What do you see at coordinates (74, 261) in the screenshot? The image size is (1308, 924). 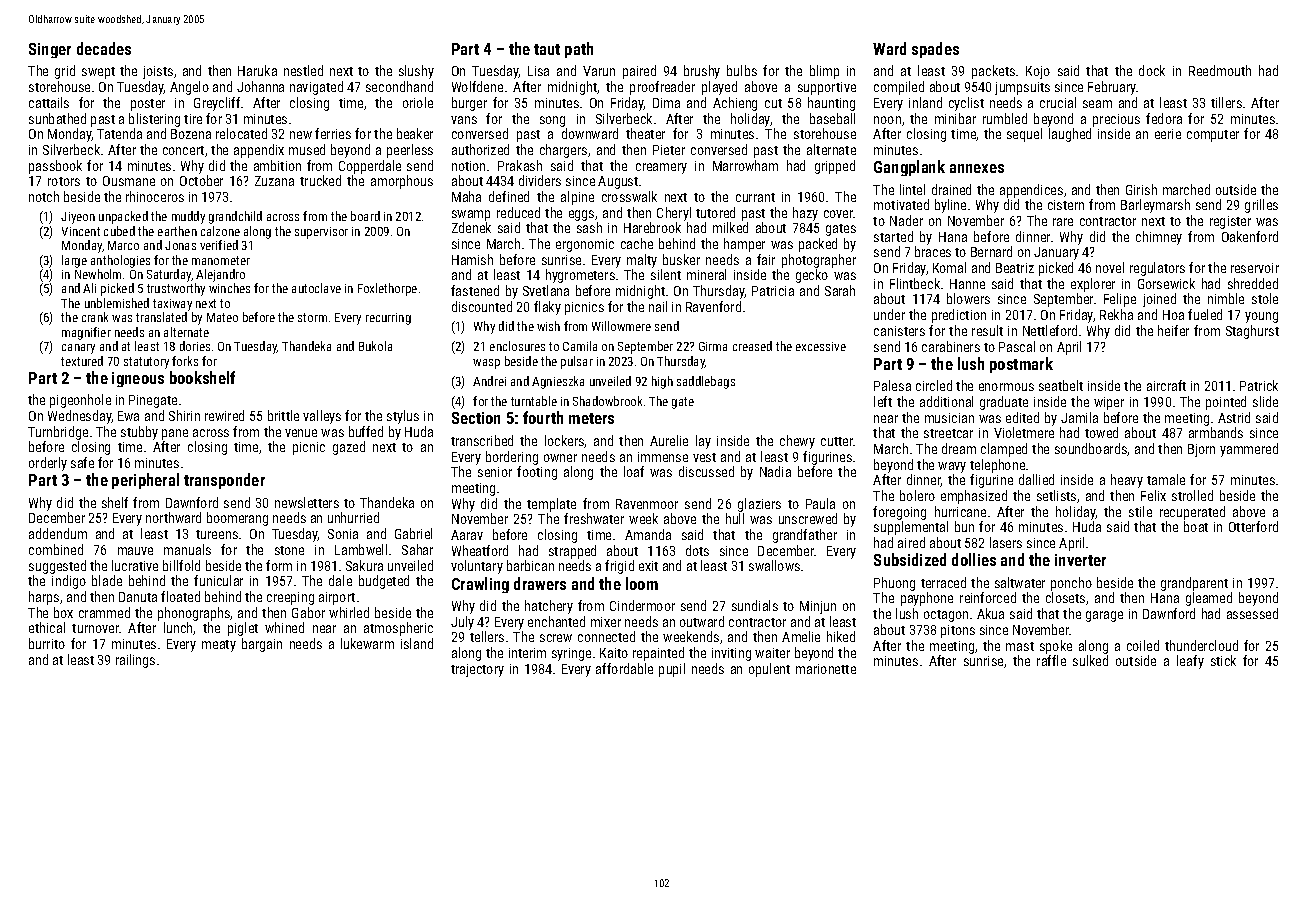 I see `large` at bounding box center [74, 261].
